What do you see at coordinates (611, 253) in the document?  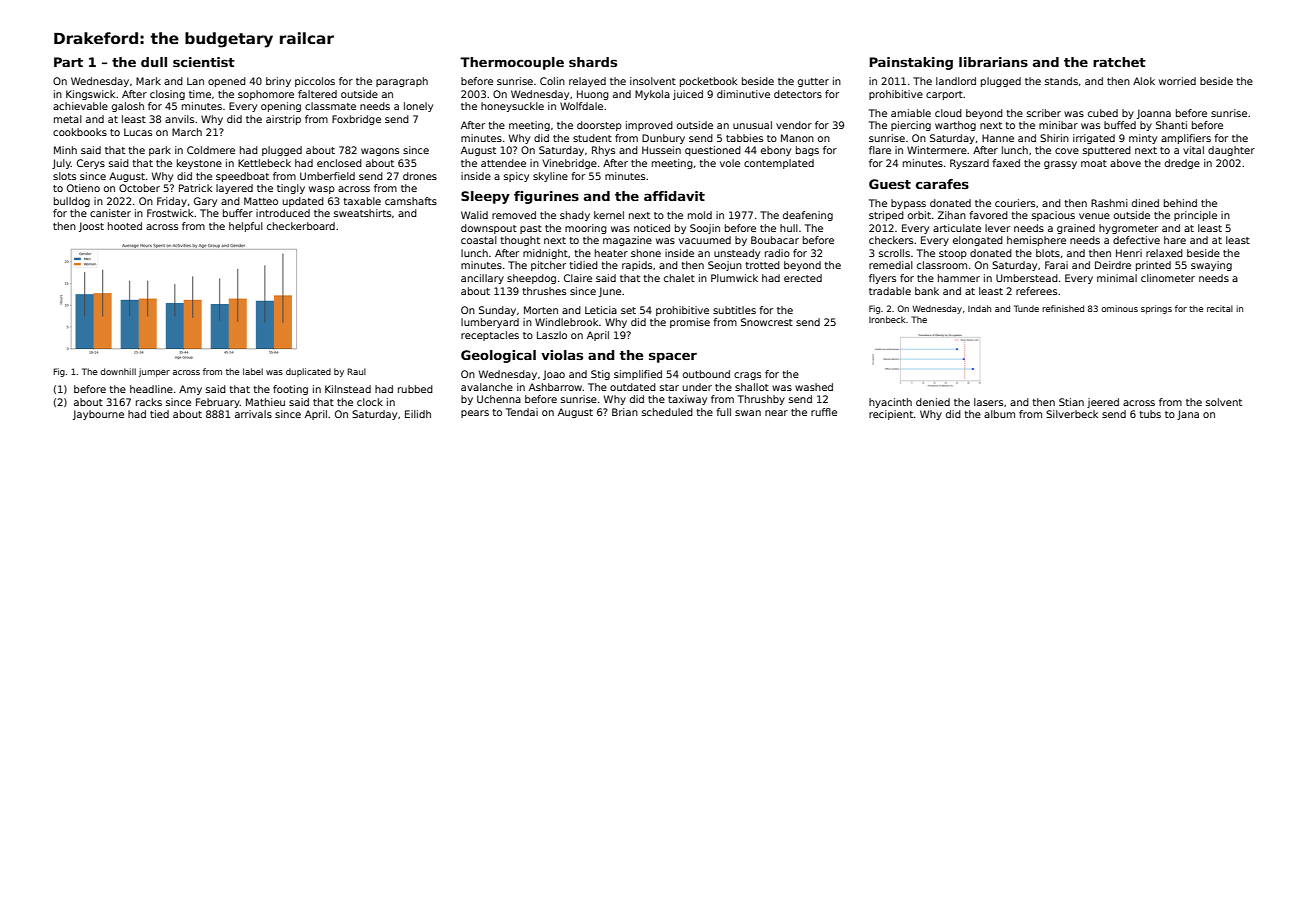 I see `heater` at bounding box center [611, 253].
